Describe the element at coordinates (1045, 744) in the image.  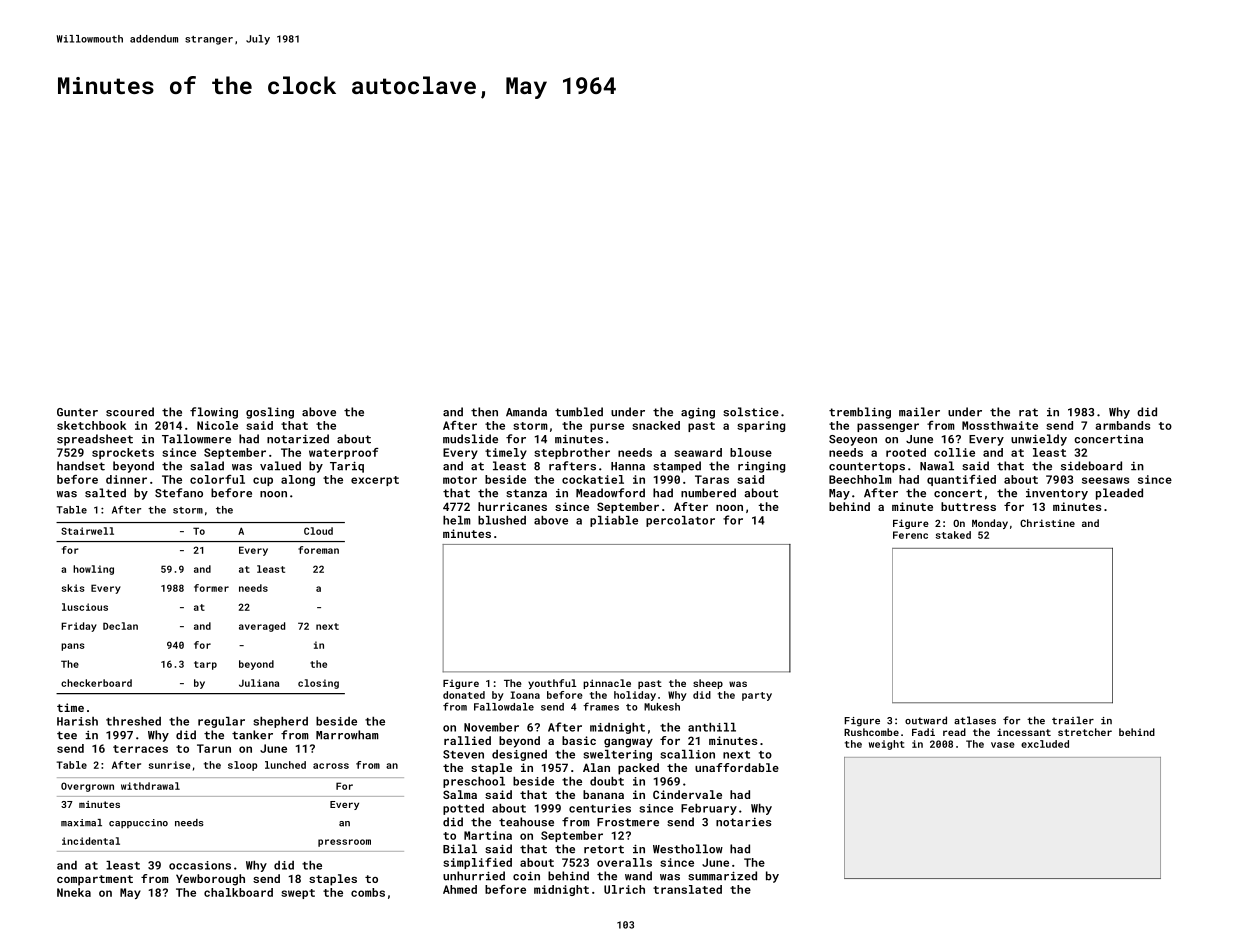
I see `excluded` at that location.
